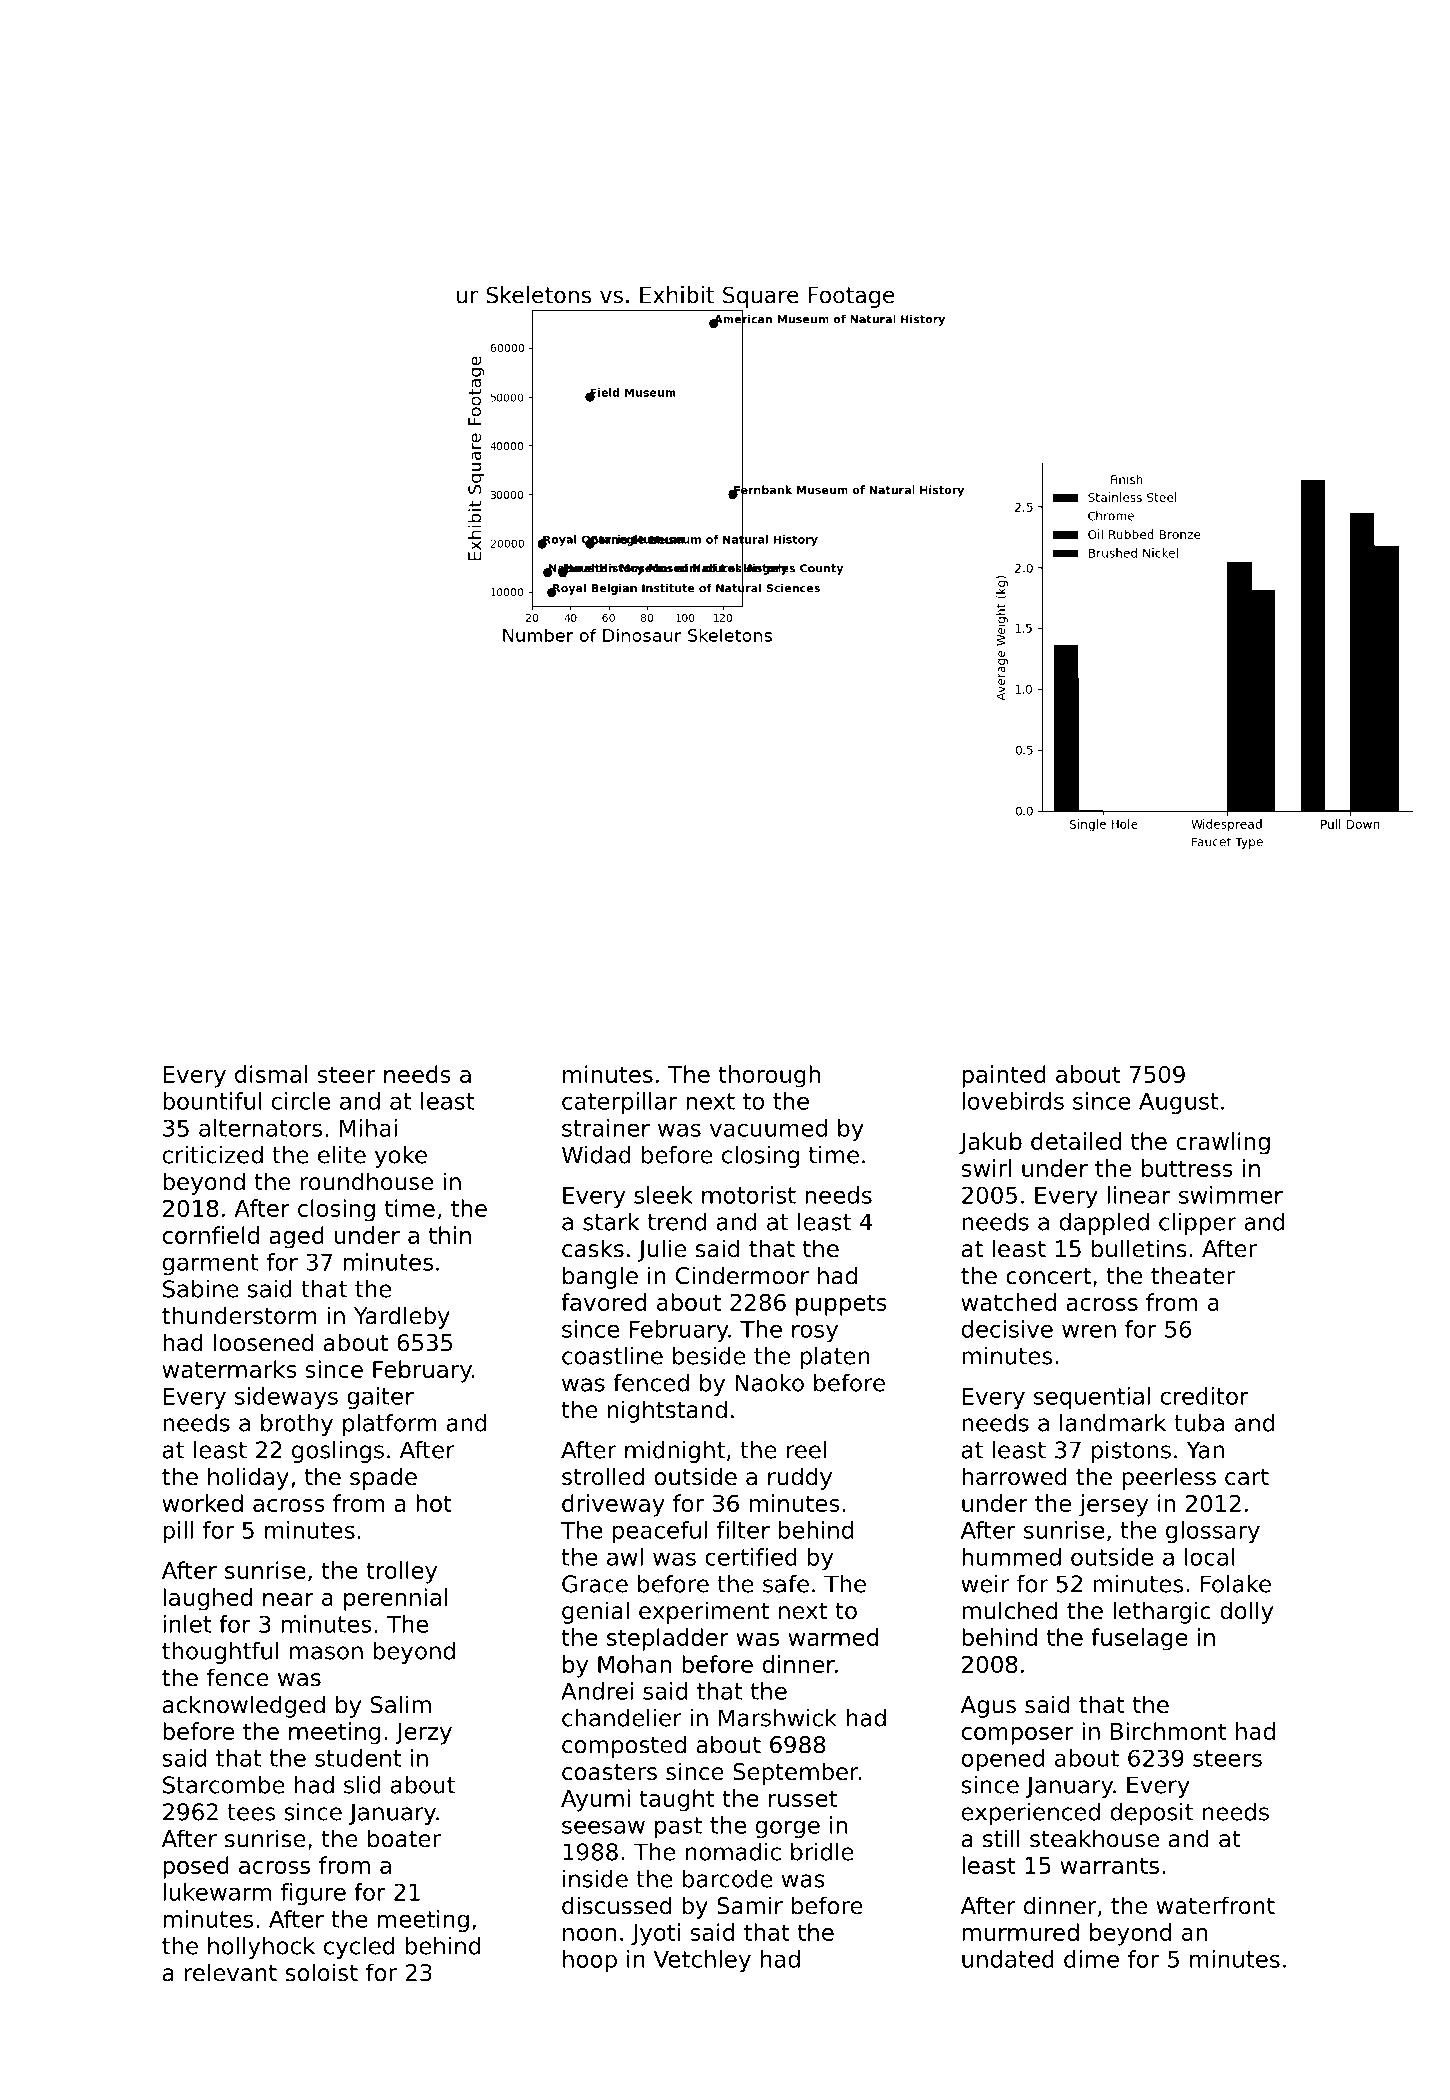 The width and height of the image is (1450, 2100). I want to click on mason, so click(326, 1653).
